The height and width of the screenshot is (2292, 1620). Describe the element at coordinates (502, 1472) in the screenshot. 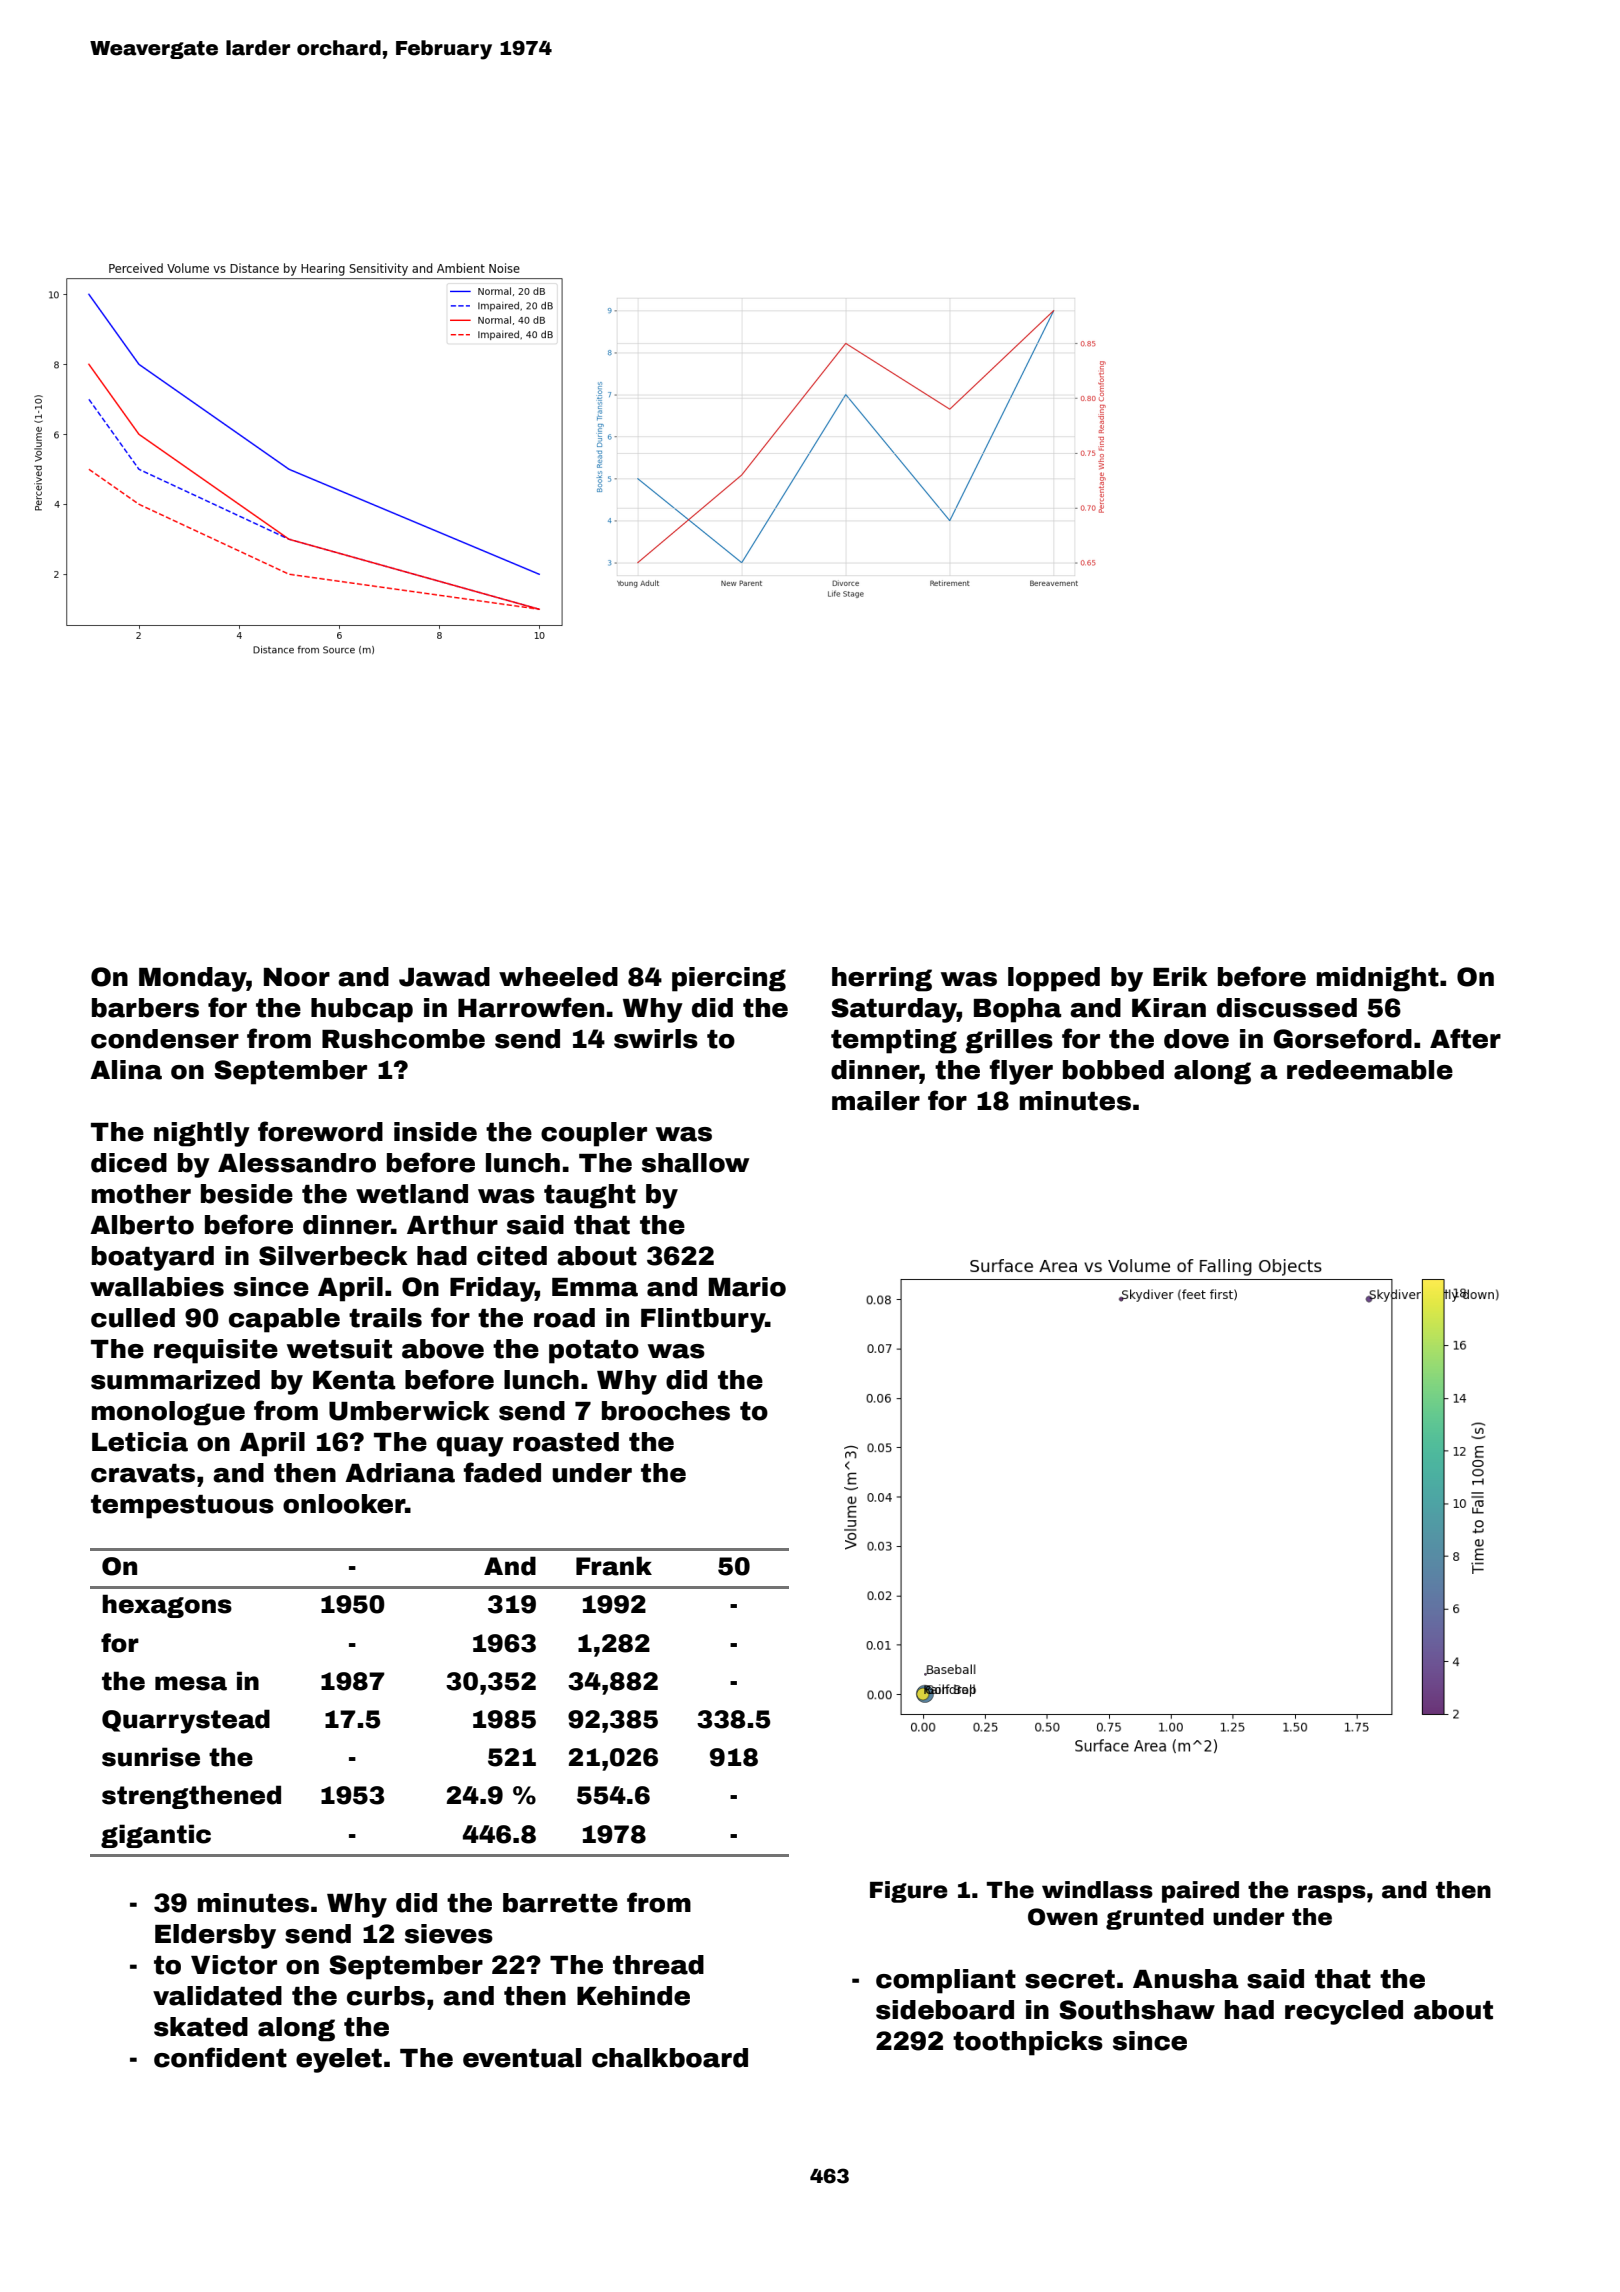

I see `faded` at that location.
